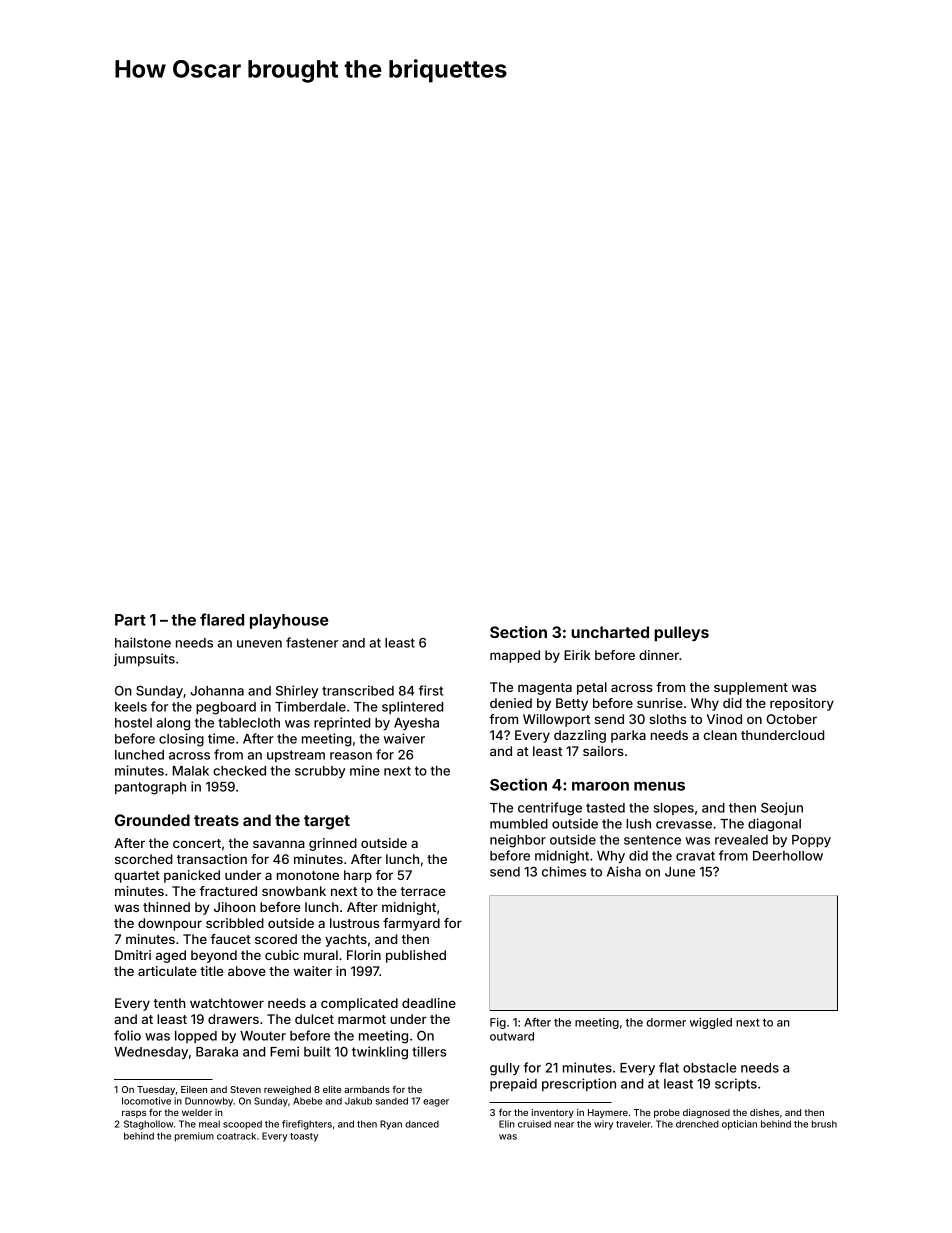 The height and width of the page is (1233, 952). I want to click on flared, so click(222, 619).
